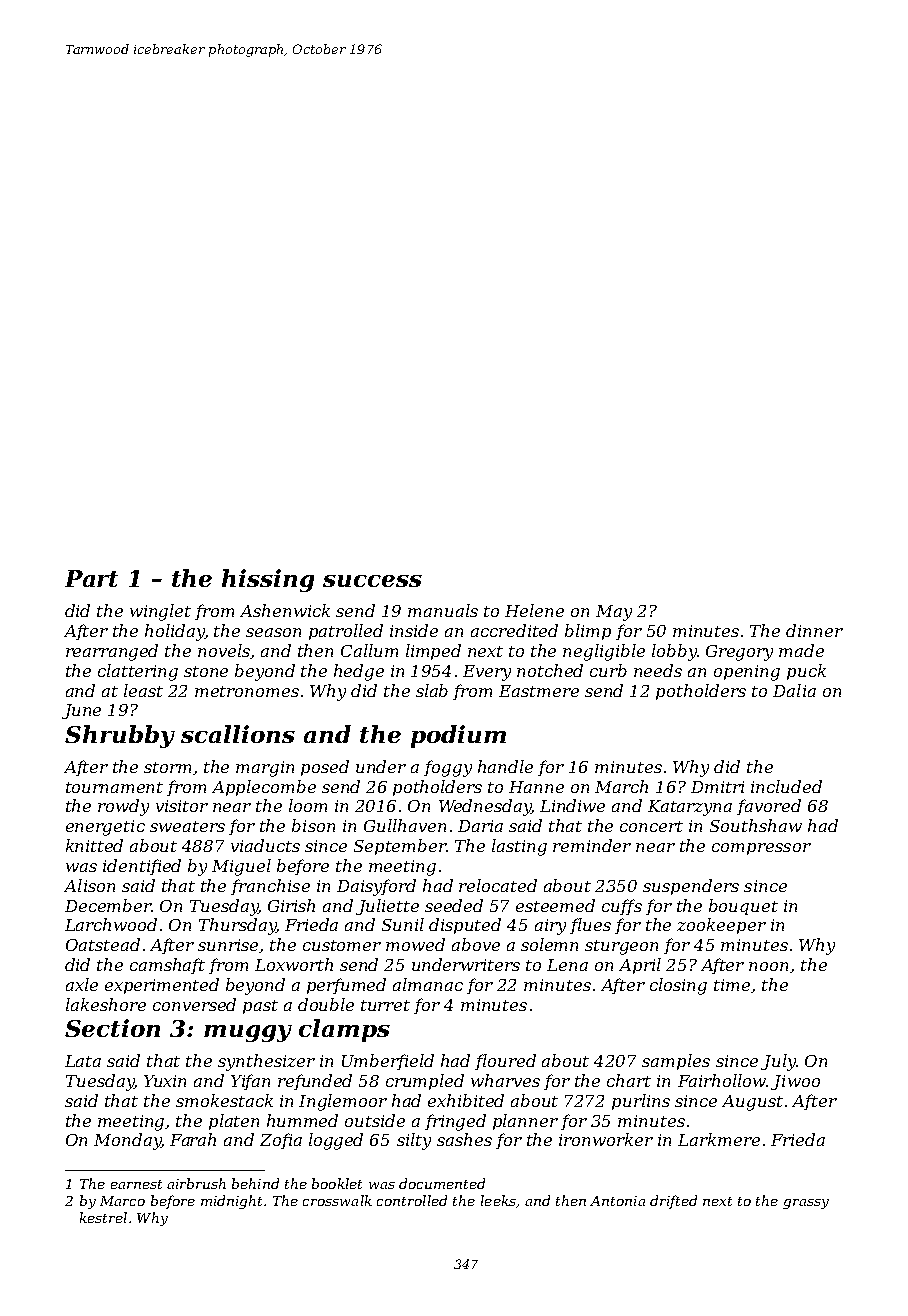 The height and width of the document is (1316, 908). I want to click on Dalia, so click(794, 690).
